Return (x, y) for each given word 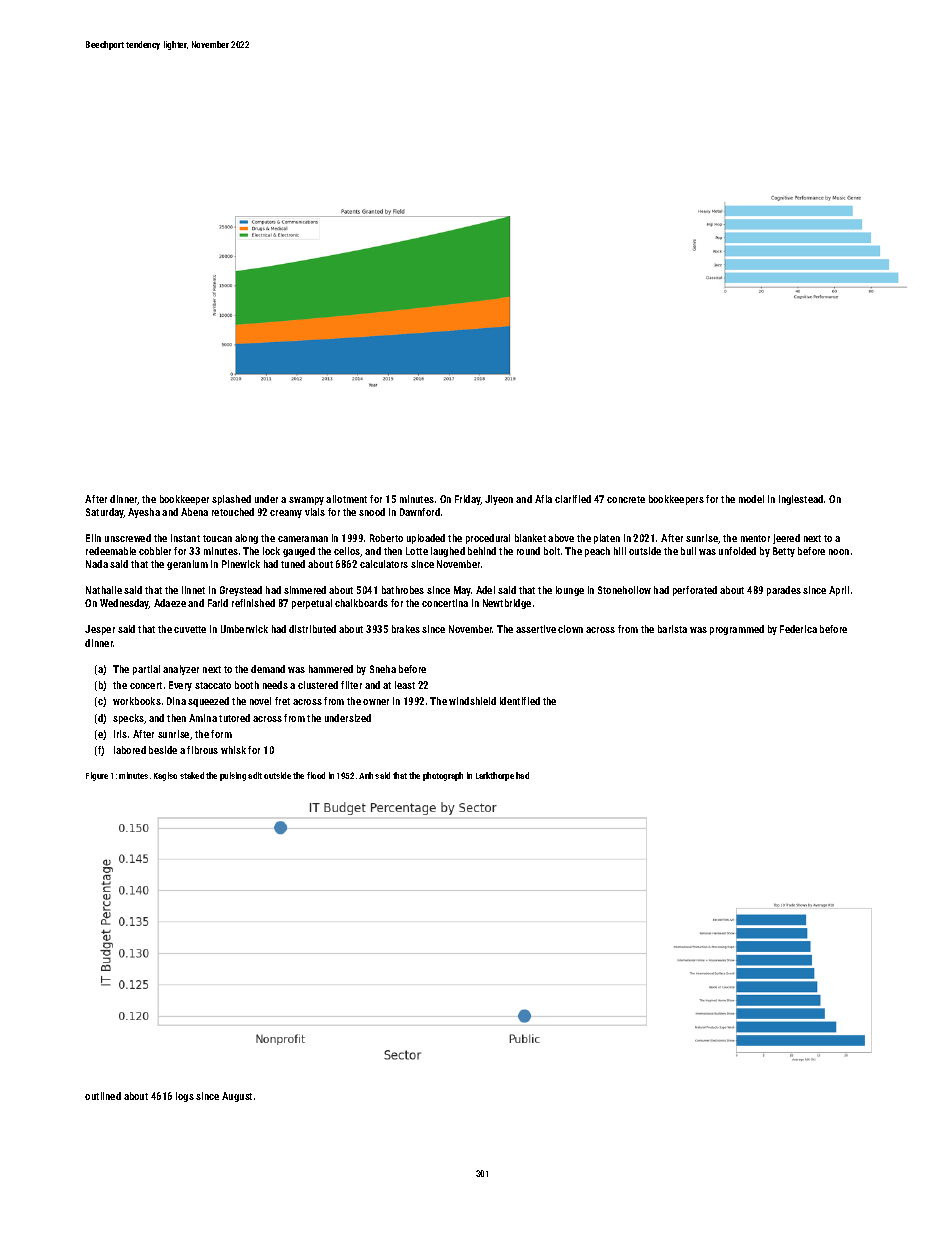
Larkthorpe (495, 776)
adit (255, 775)
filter (351, 685)
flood (316, 775)
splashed (231, 500)
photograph (443, 776)
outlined (103, 1096)
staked (192, 775)
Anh (366, 775)
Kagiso (165, 776)
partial (146, 670)
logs (185, 1097)
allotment (346, 499)
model (751, 499)
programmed (737, 630)
